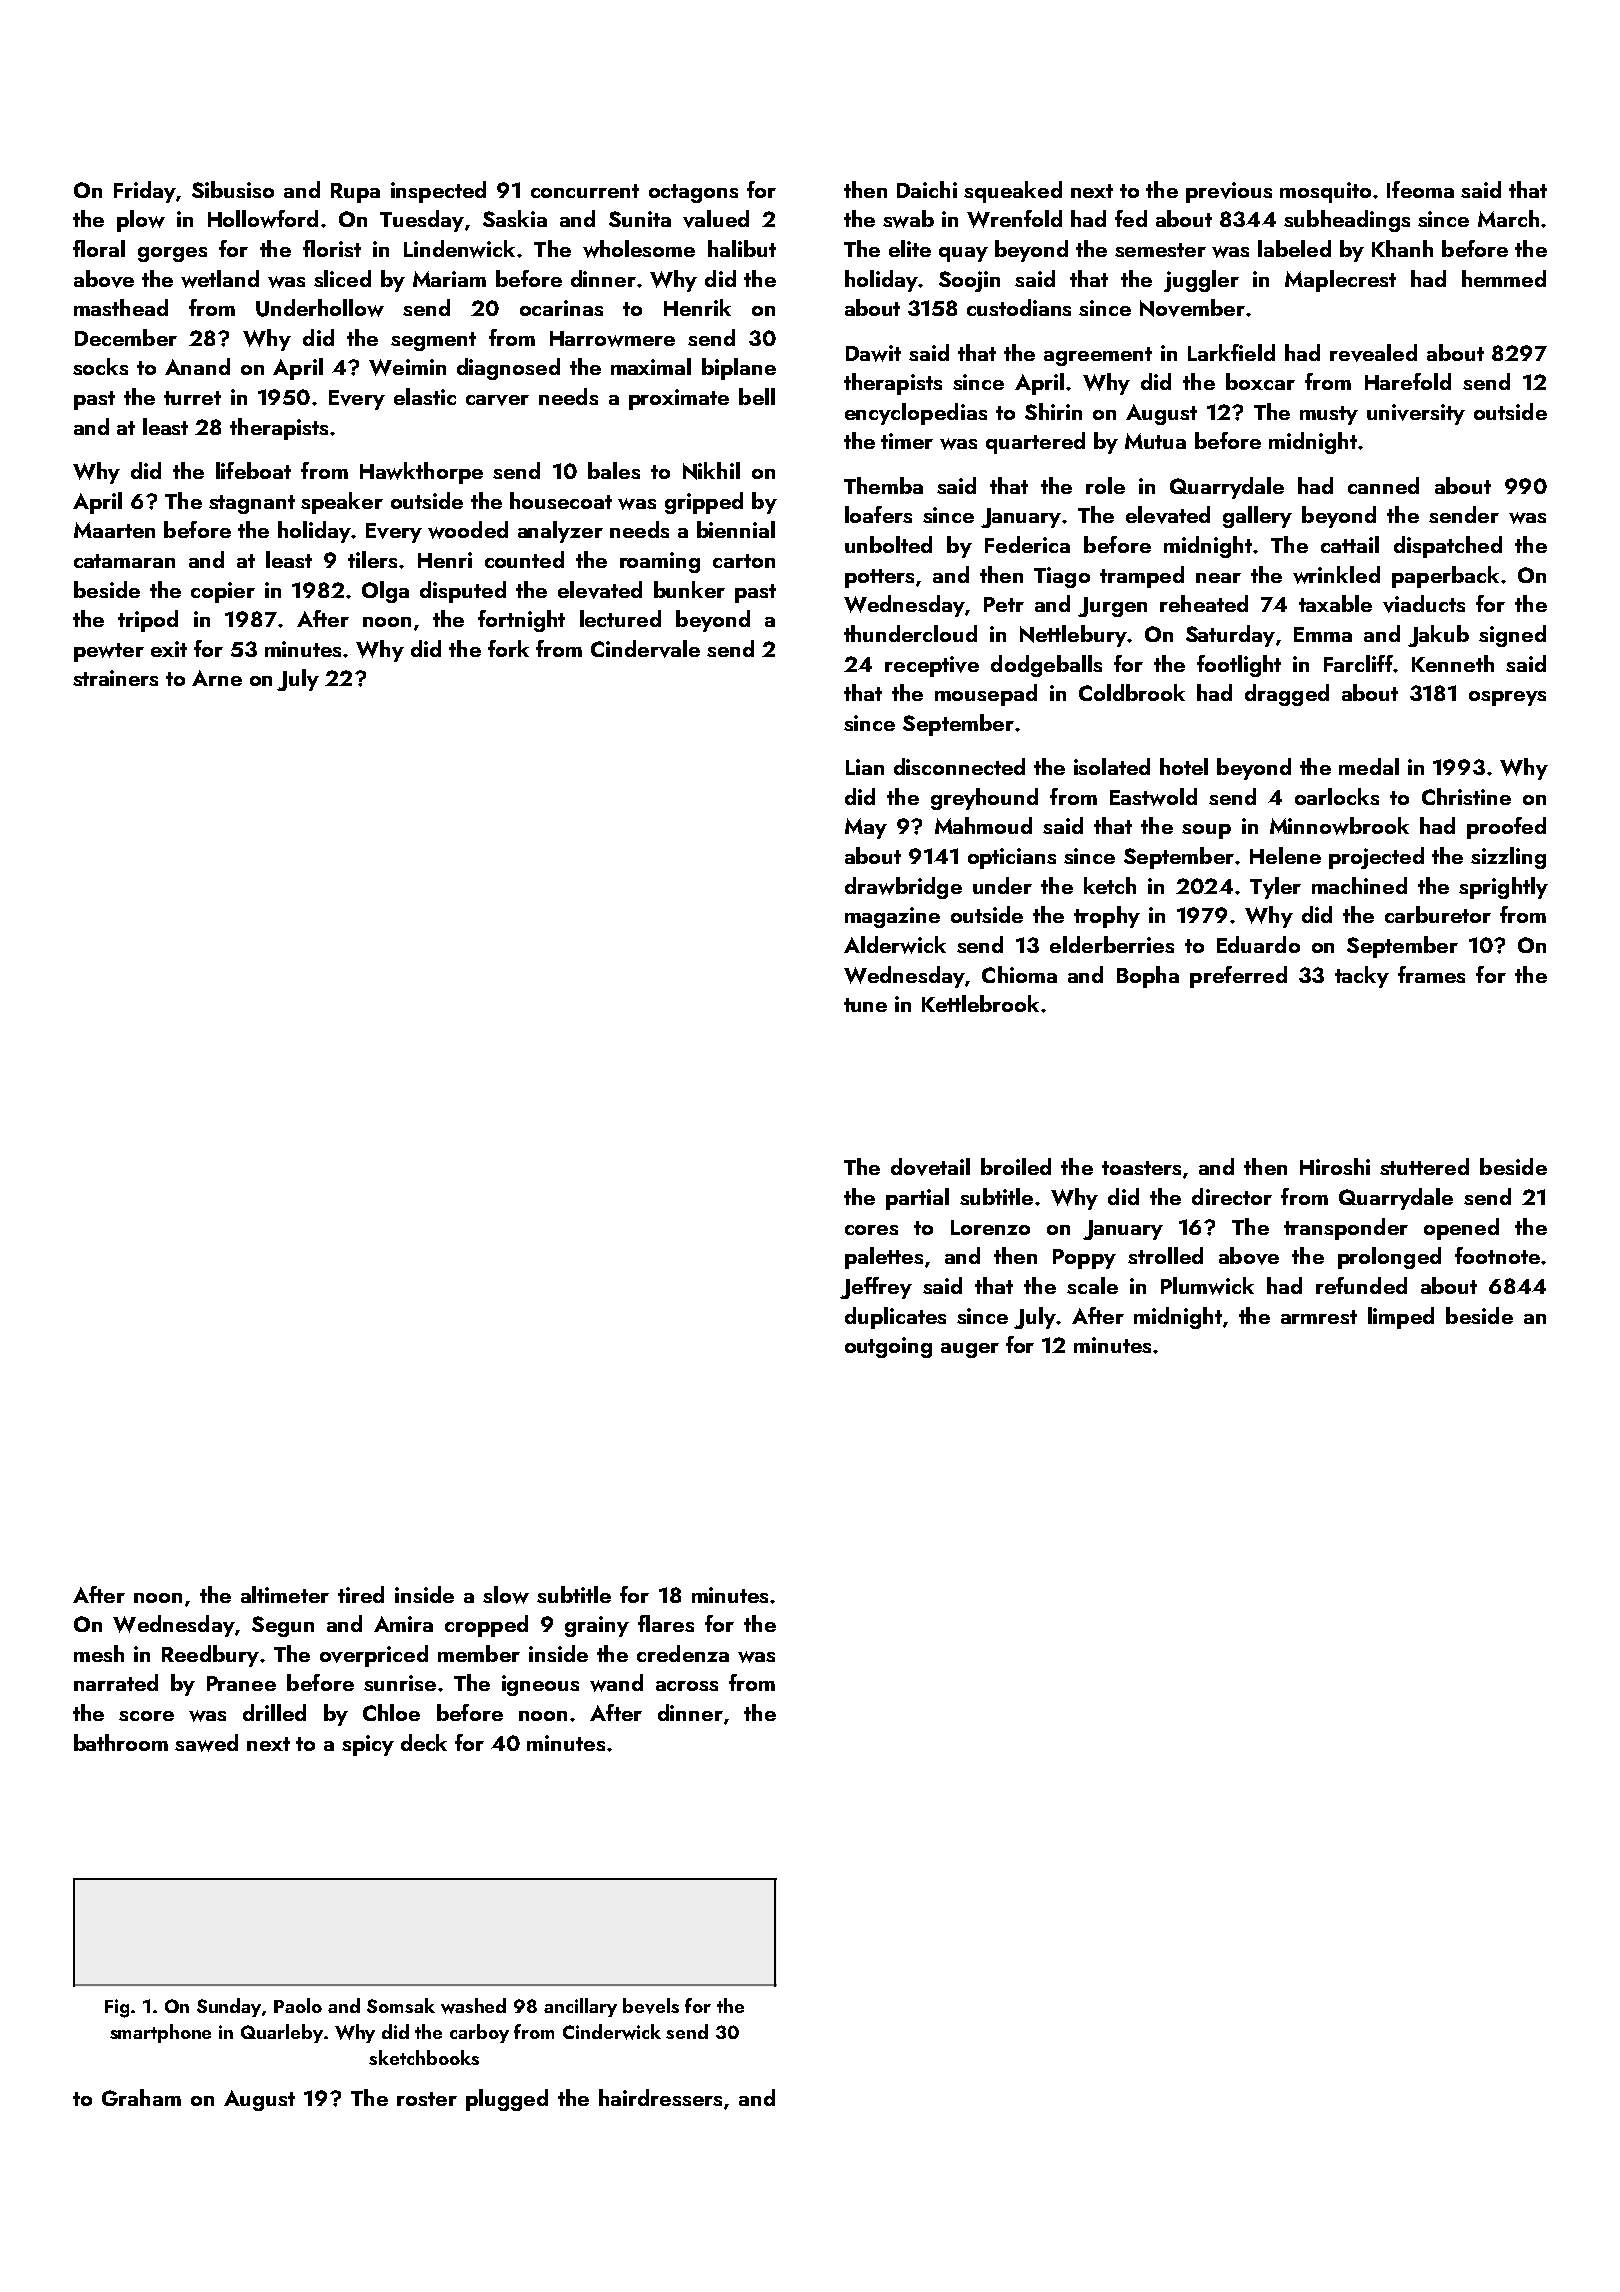 The width and height of the document is (1620, 2292). Describe the element at coordinates (1016, 1166) in the document. I see `broiled` at that location.
